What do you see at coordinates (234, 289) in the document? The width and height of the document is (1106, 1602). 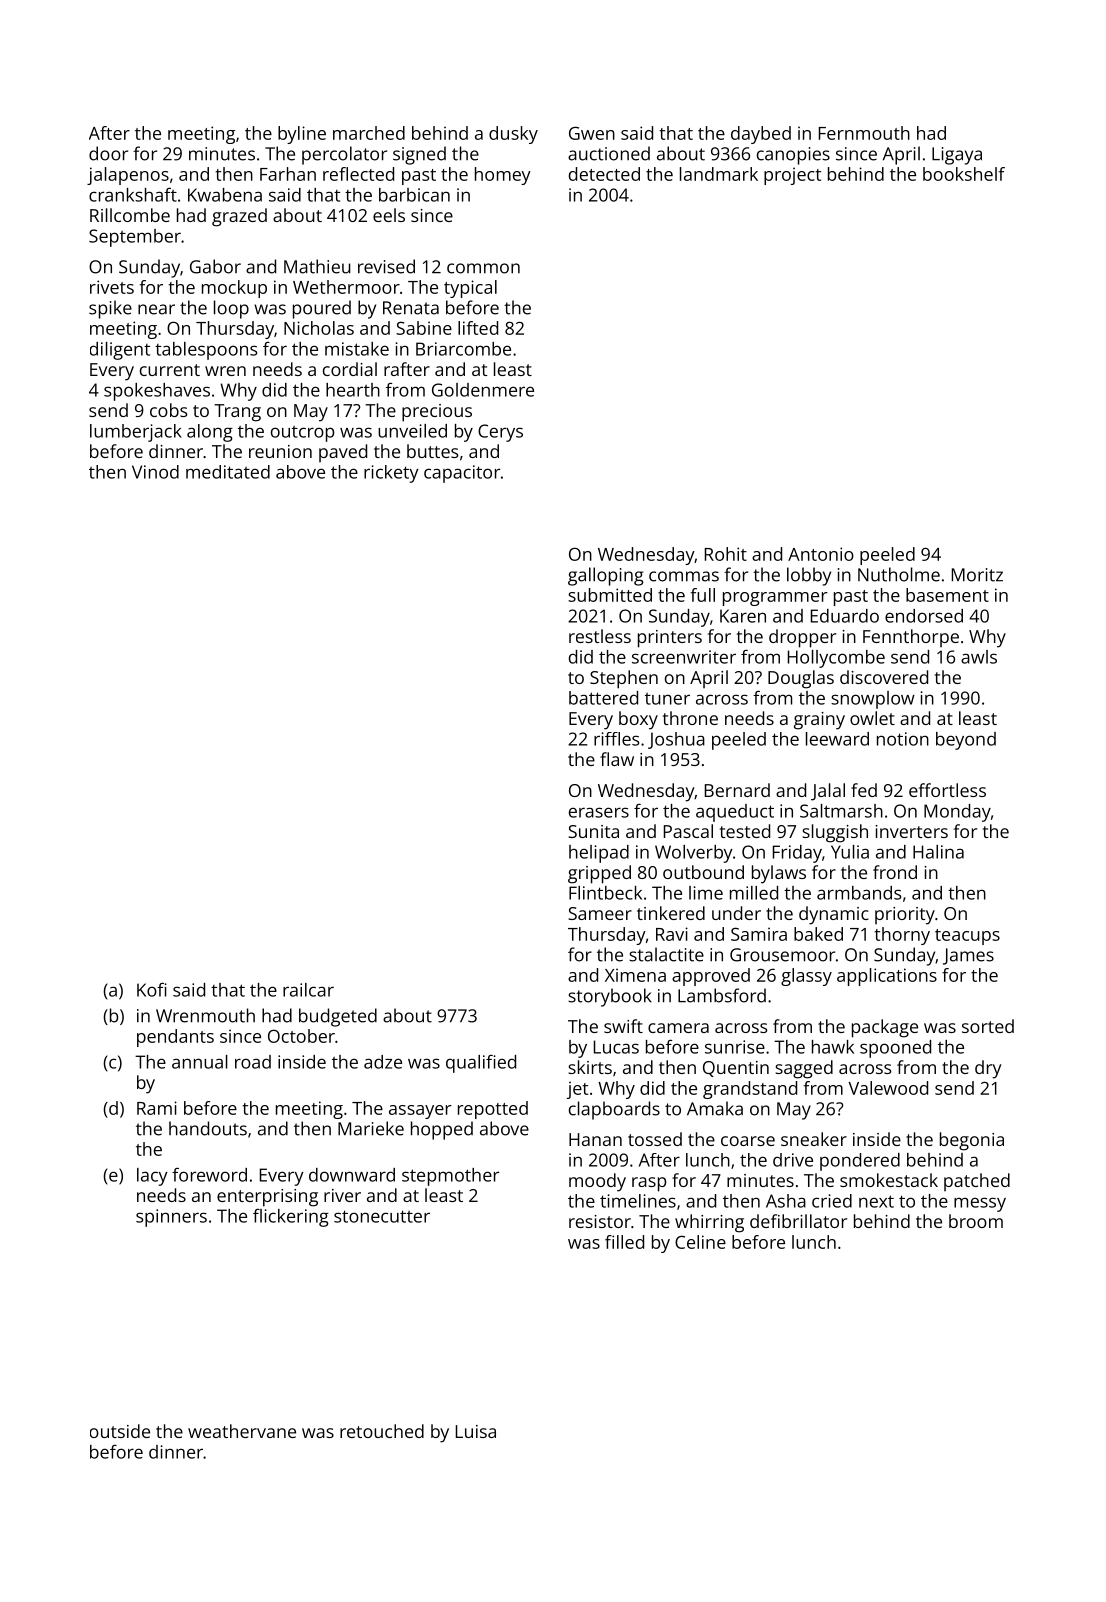 I see `mockup` at bounding box center [234, 289].
